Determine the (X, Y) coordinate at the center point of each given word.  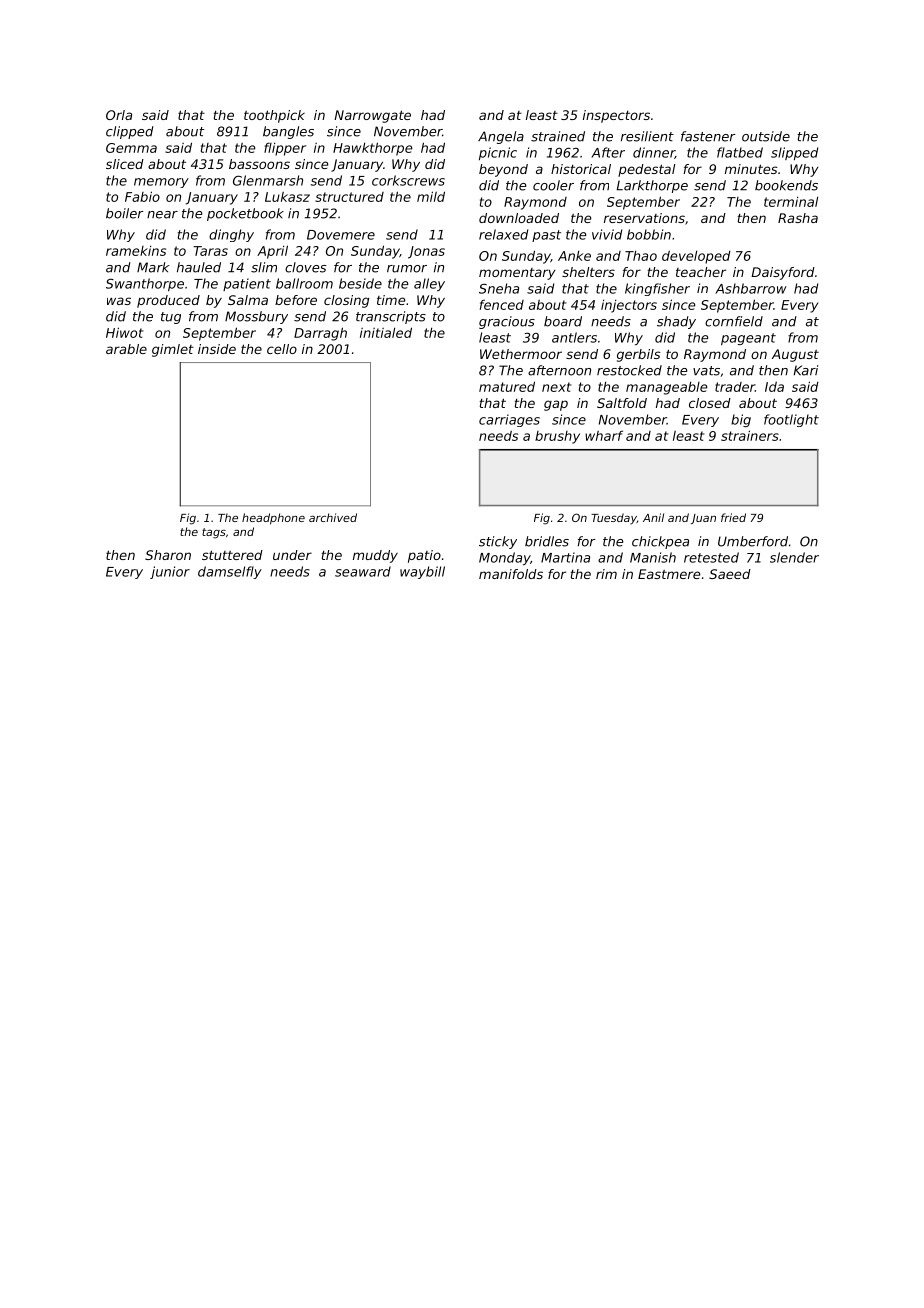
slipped (794, 153)
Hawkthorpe (372, 149)
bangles (288, 132)
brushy (557, 437)
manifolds (511, 574)
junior (170, 572)
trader (735, 387)
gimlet (173, 350)
